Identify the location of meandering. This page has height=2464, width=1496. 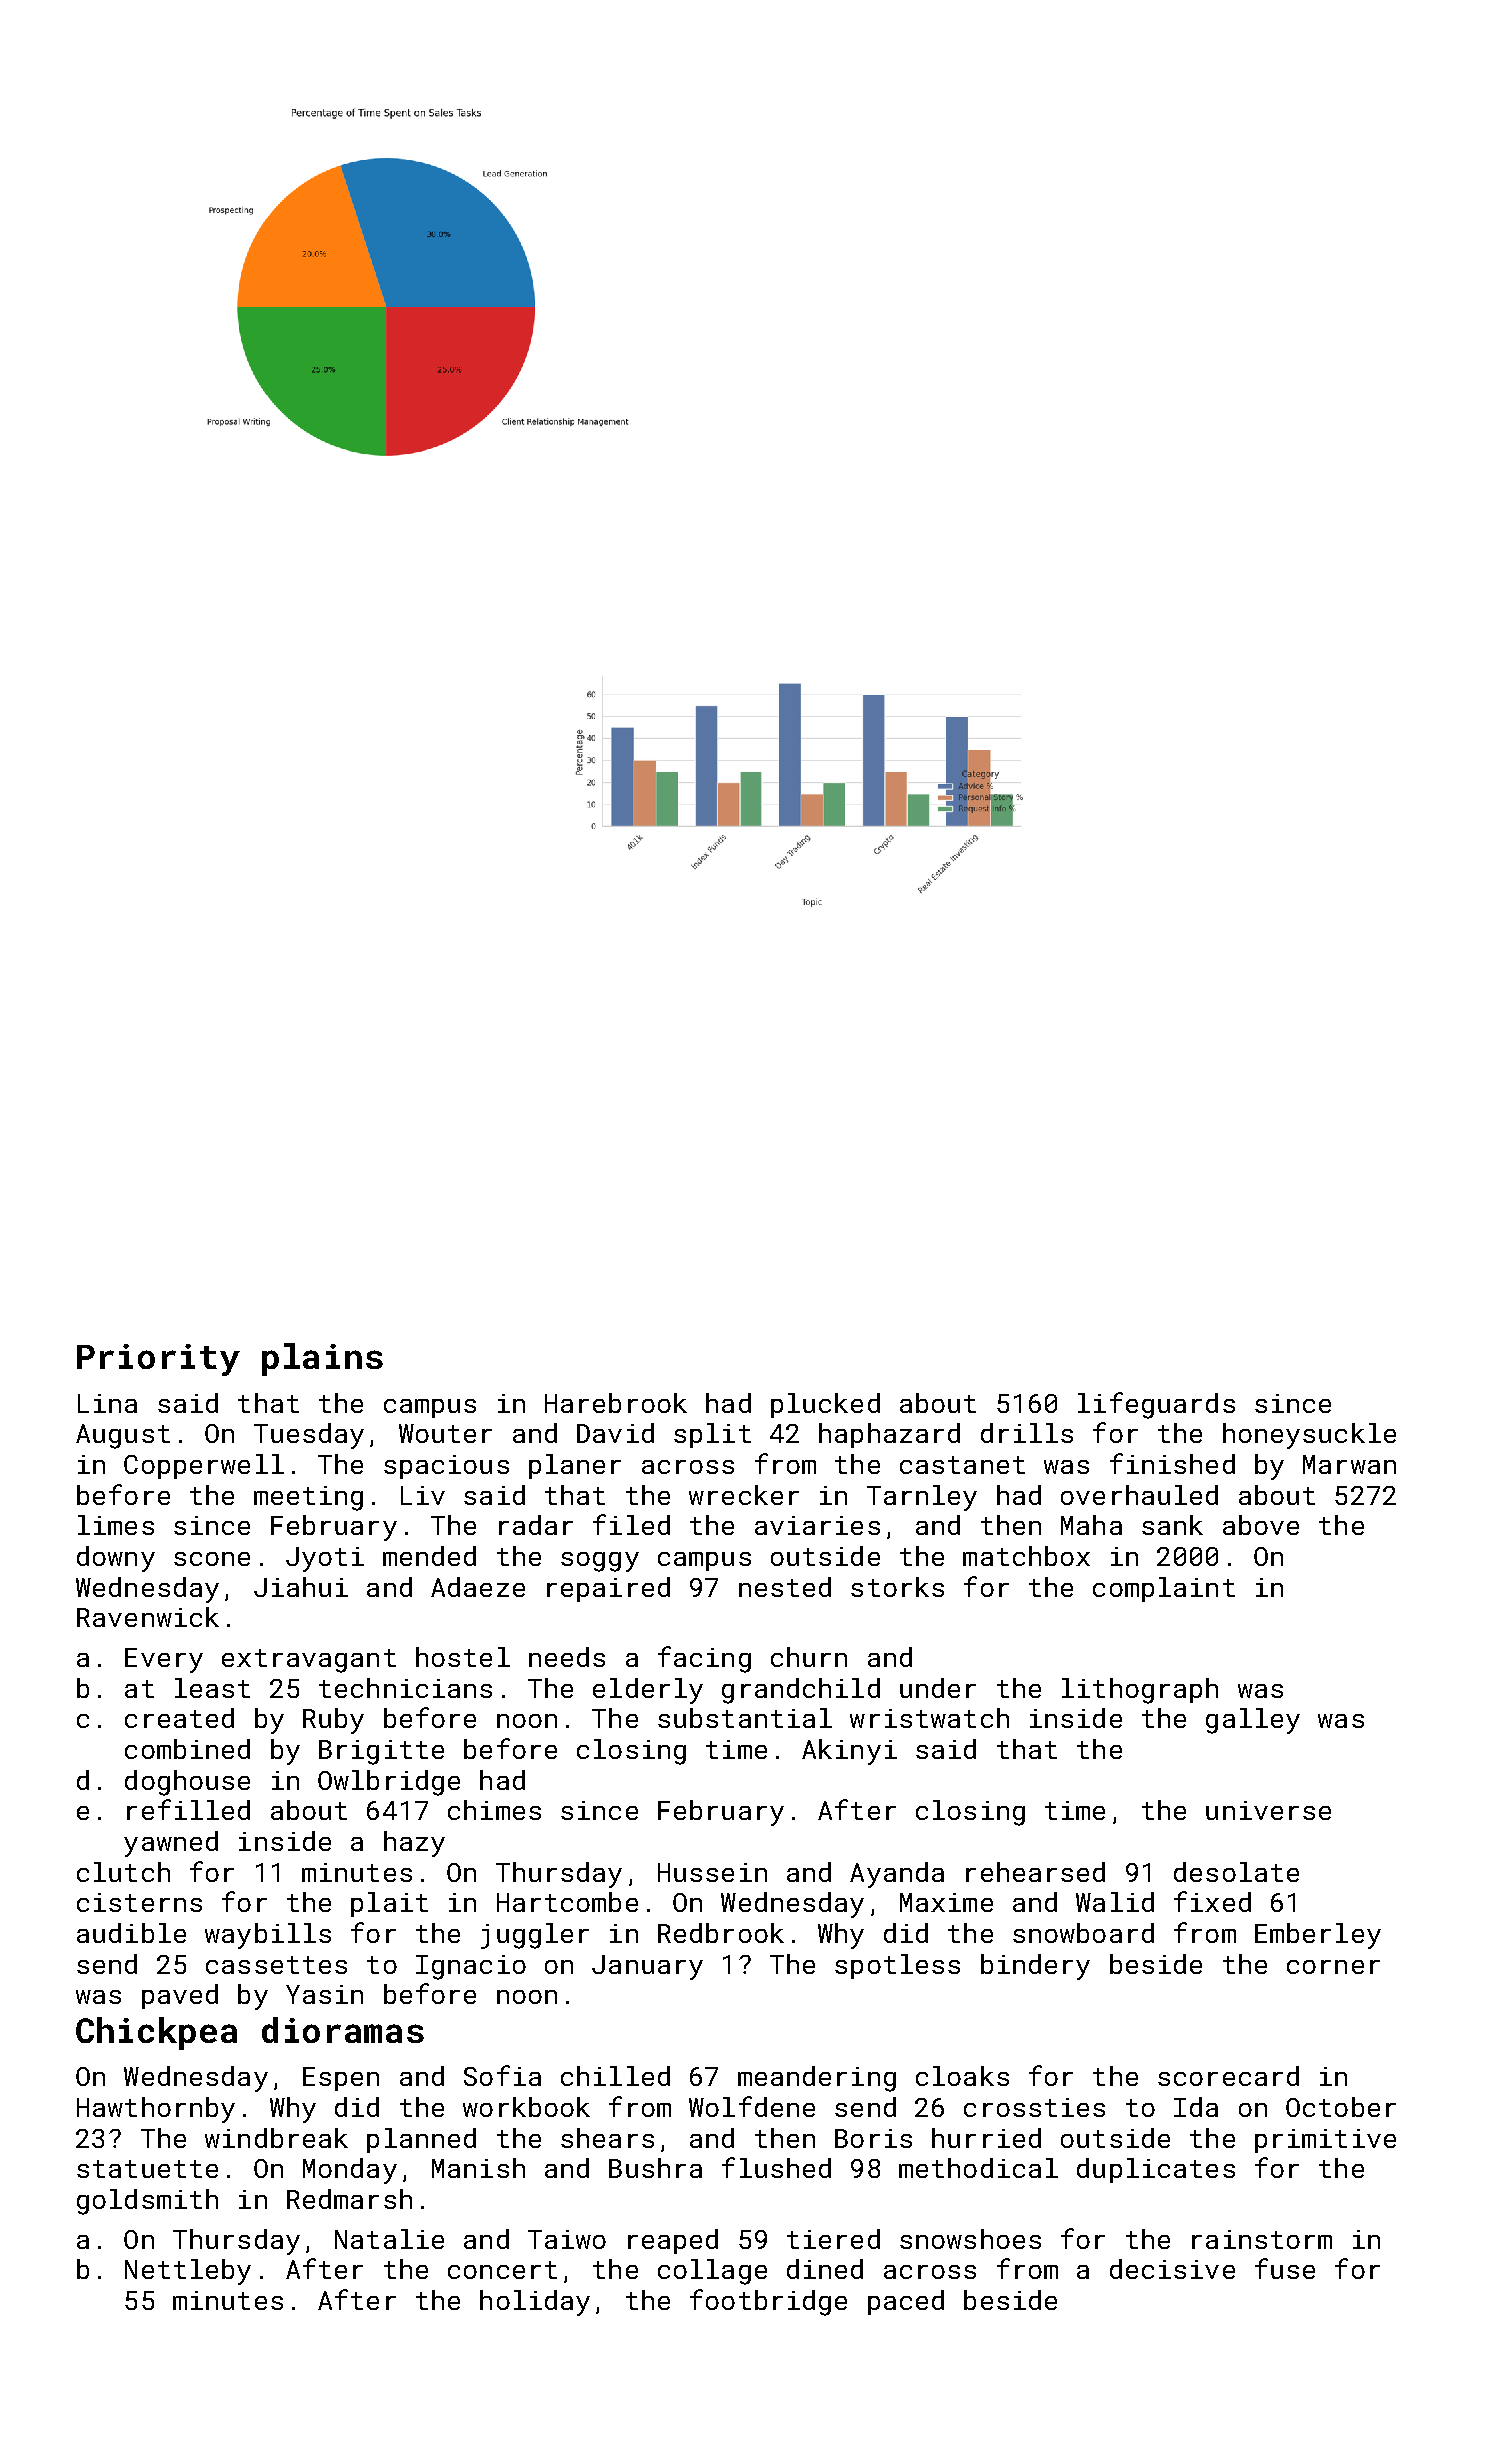
(817, 2079).
